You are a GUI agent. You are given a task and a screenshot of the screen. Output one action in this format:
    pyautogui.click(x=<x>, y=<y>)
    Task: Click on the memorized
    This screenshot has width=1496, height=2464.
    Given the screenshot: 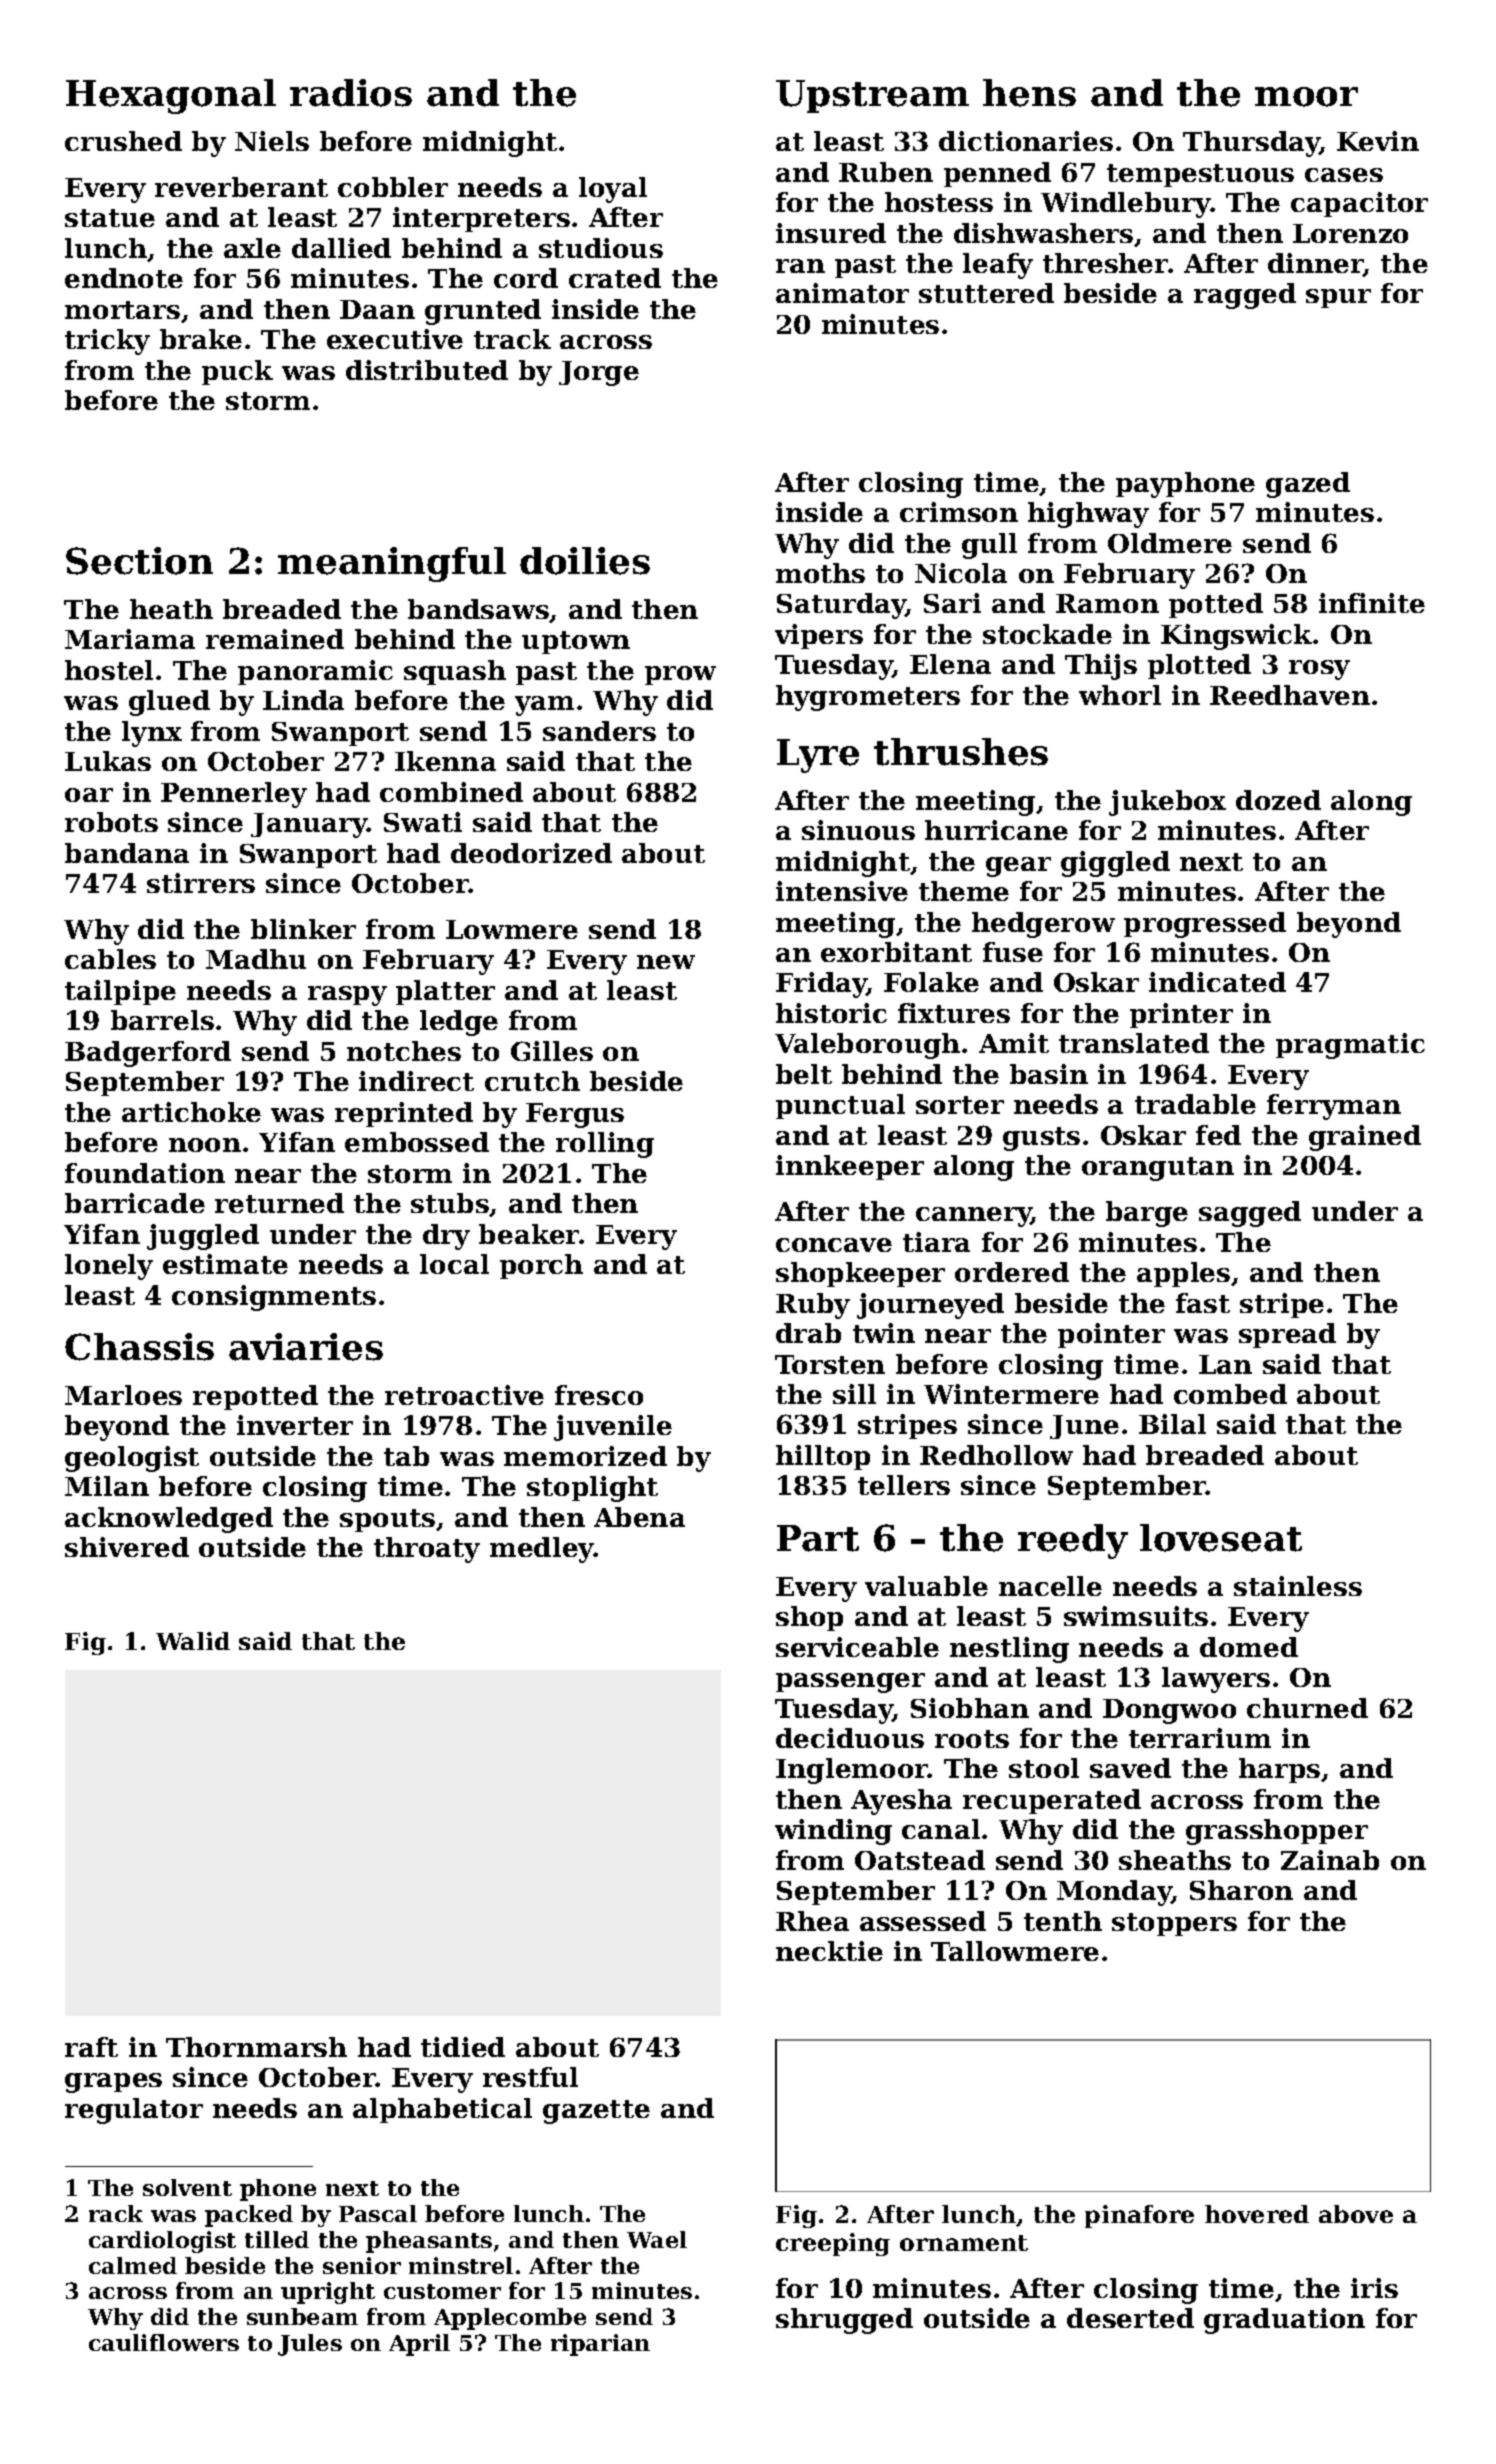 What is the action you would take?
    pyautogui.click(x=585, y=1456)
